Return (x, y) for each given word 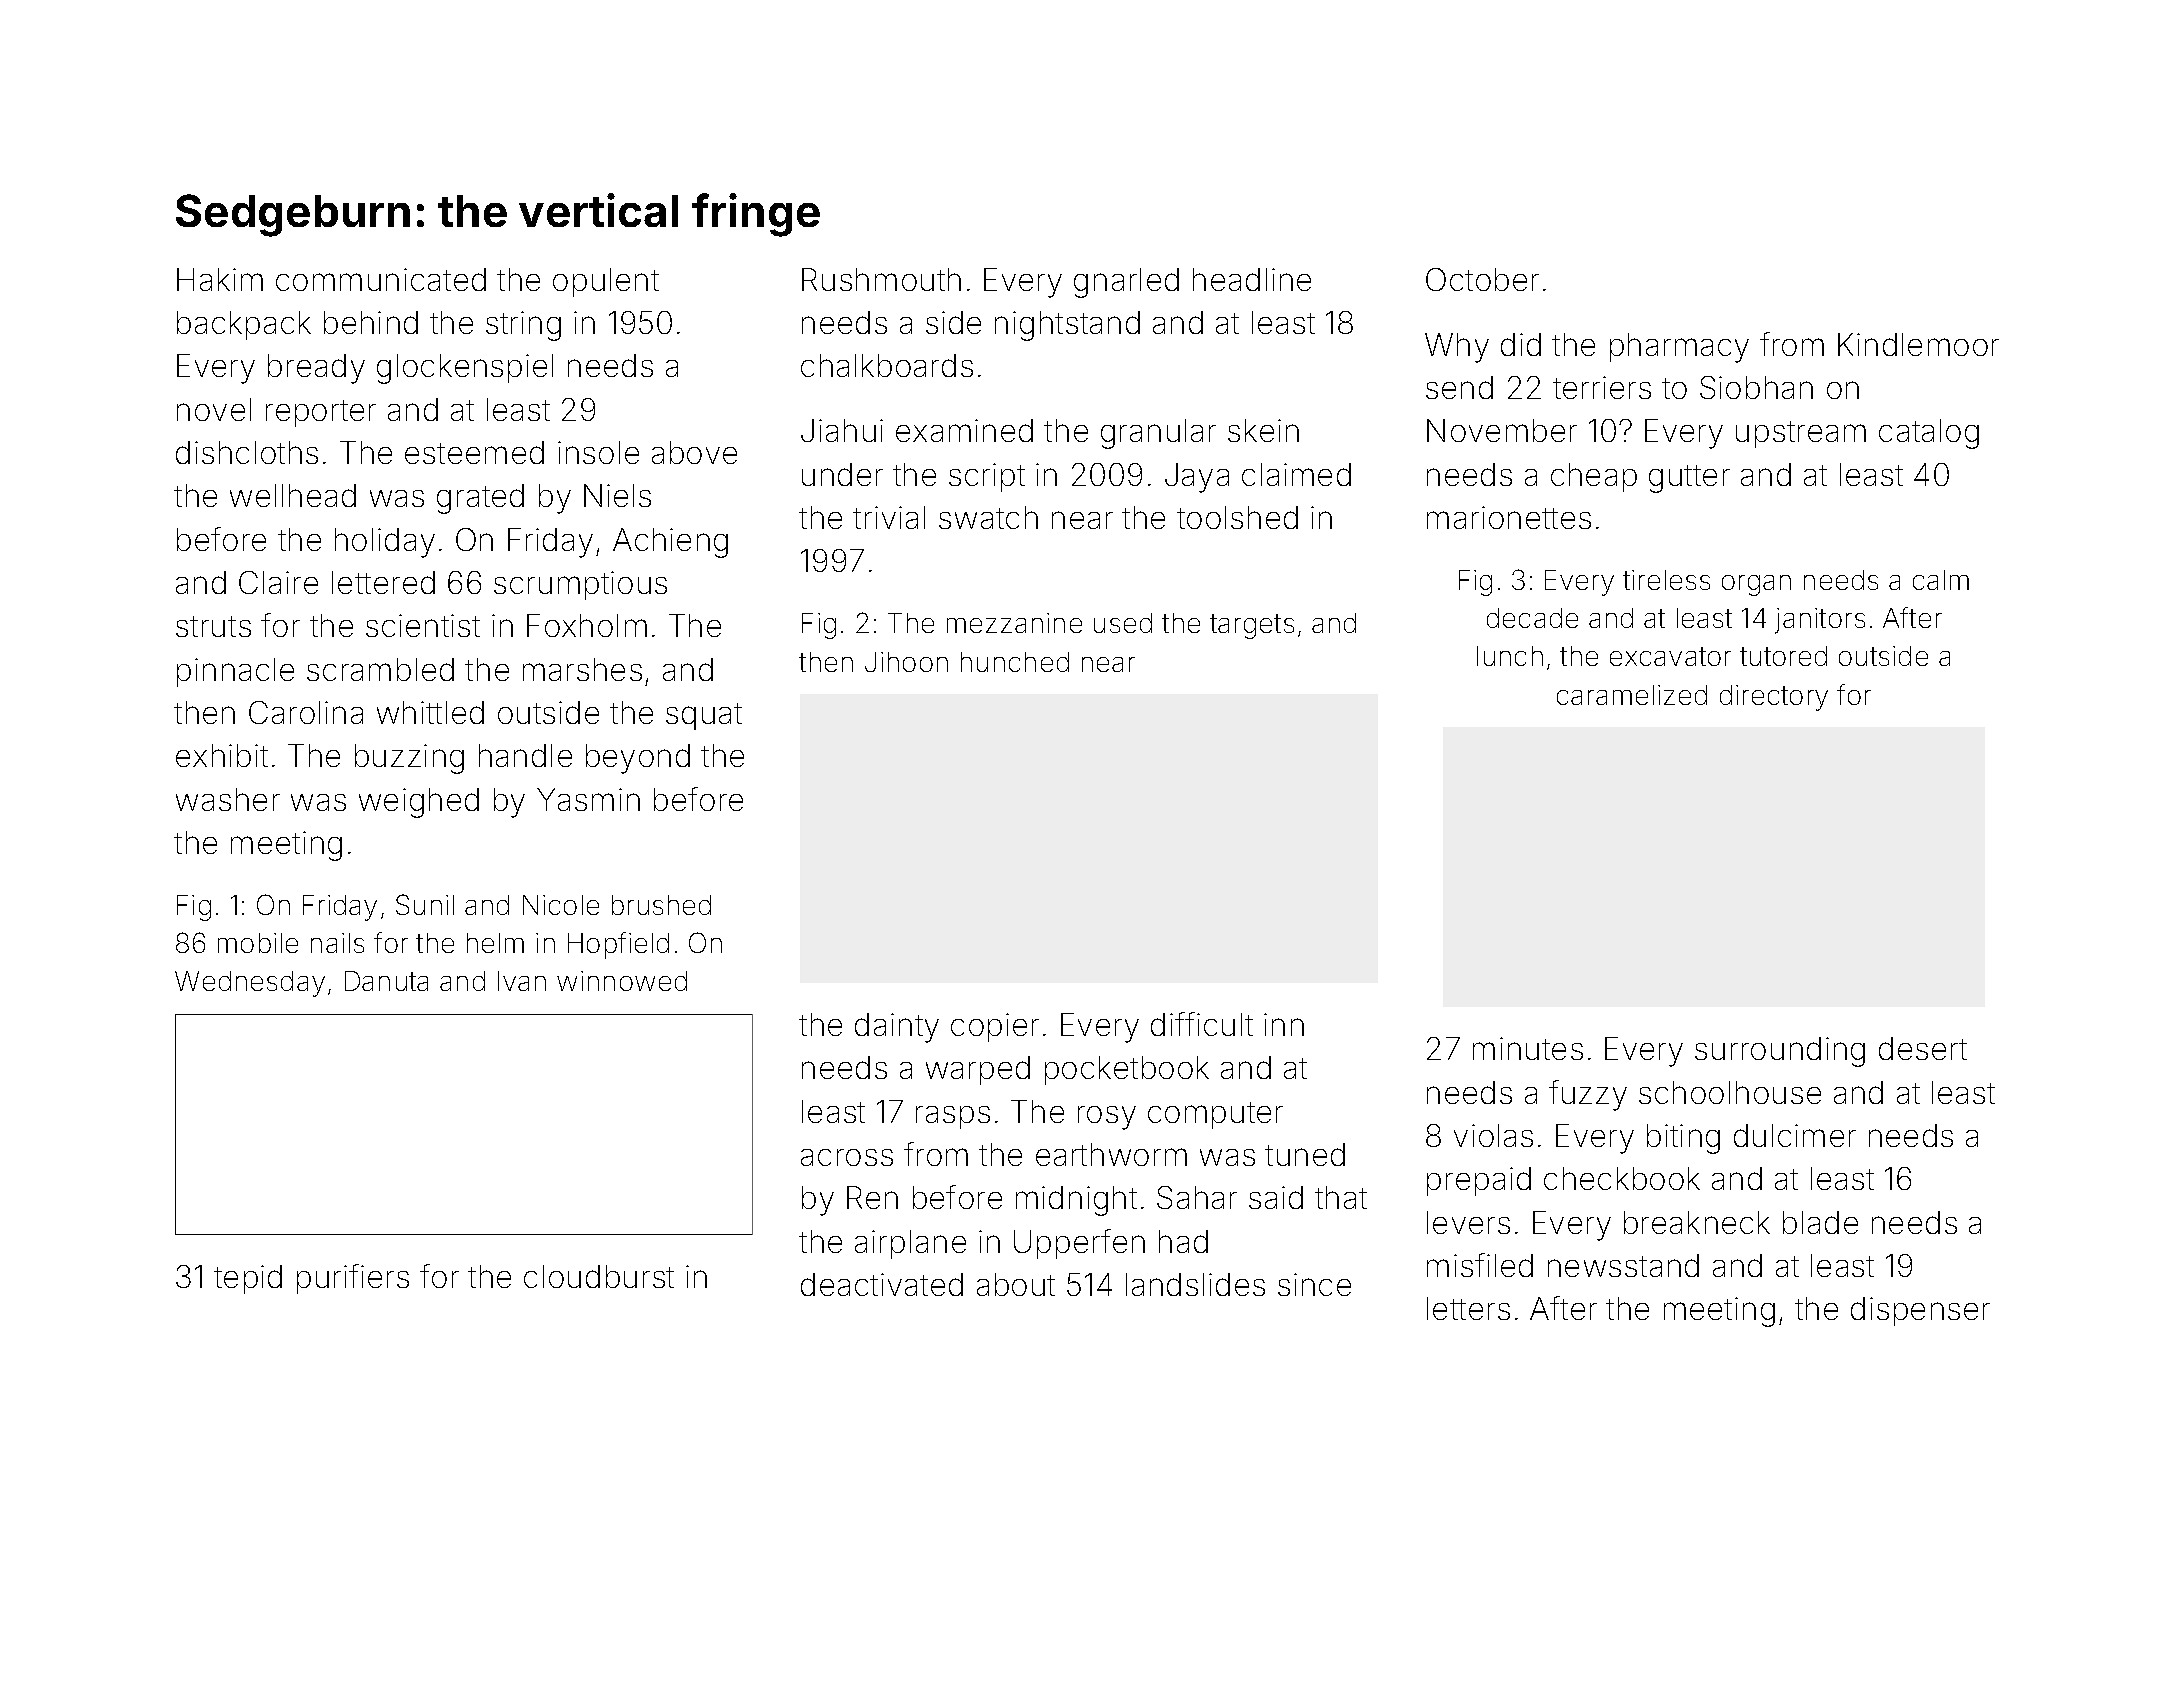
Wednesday (250, 984)
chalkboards (887, 365)
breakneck (1697, 1222)
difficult (1202, 1024)
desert (1923, 1048)
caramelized (1632, 695)
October (1482, 279)
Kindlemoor (1918, 344)
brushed (661, 905)
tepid (248, 1279)
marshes (582, 669)
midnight (1076, 1201)
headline (1252, 279)
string (523, 326)
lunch (1510, 656)
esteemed (474, 452)
